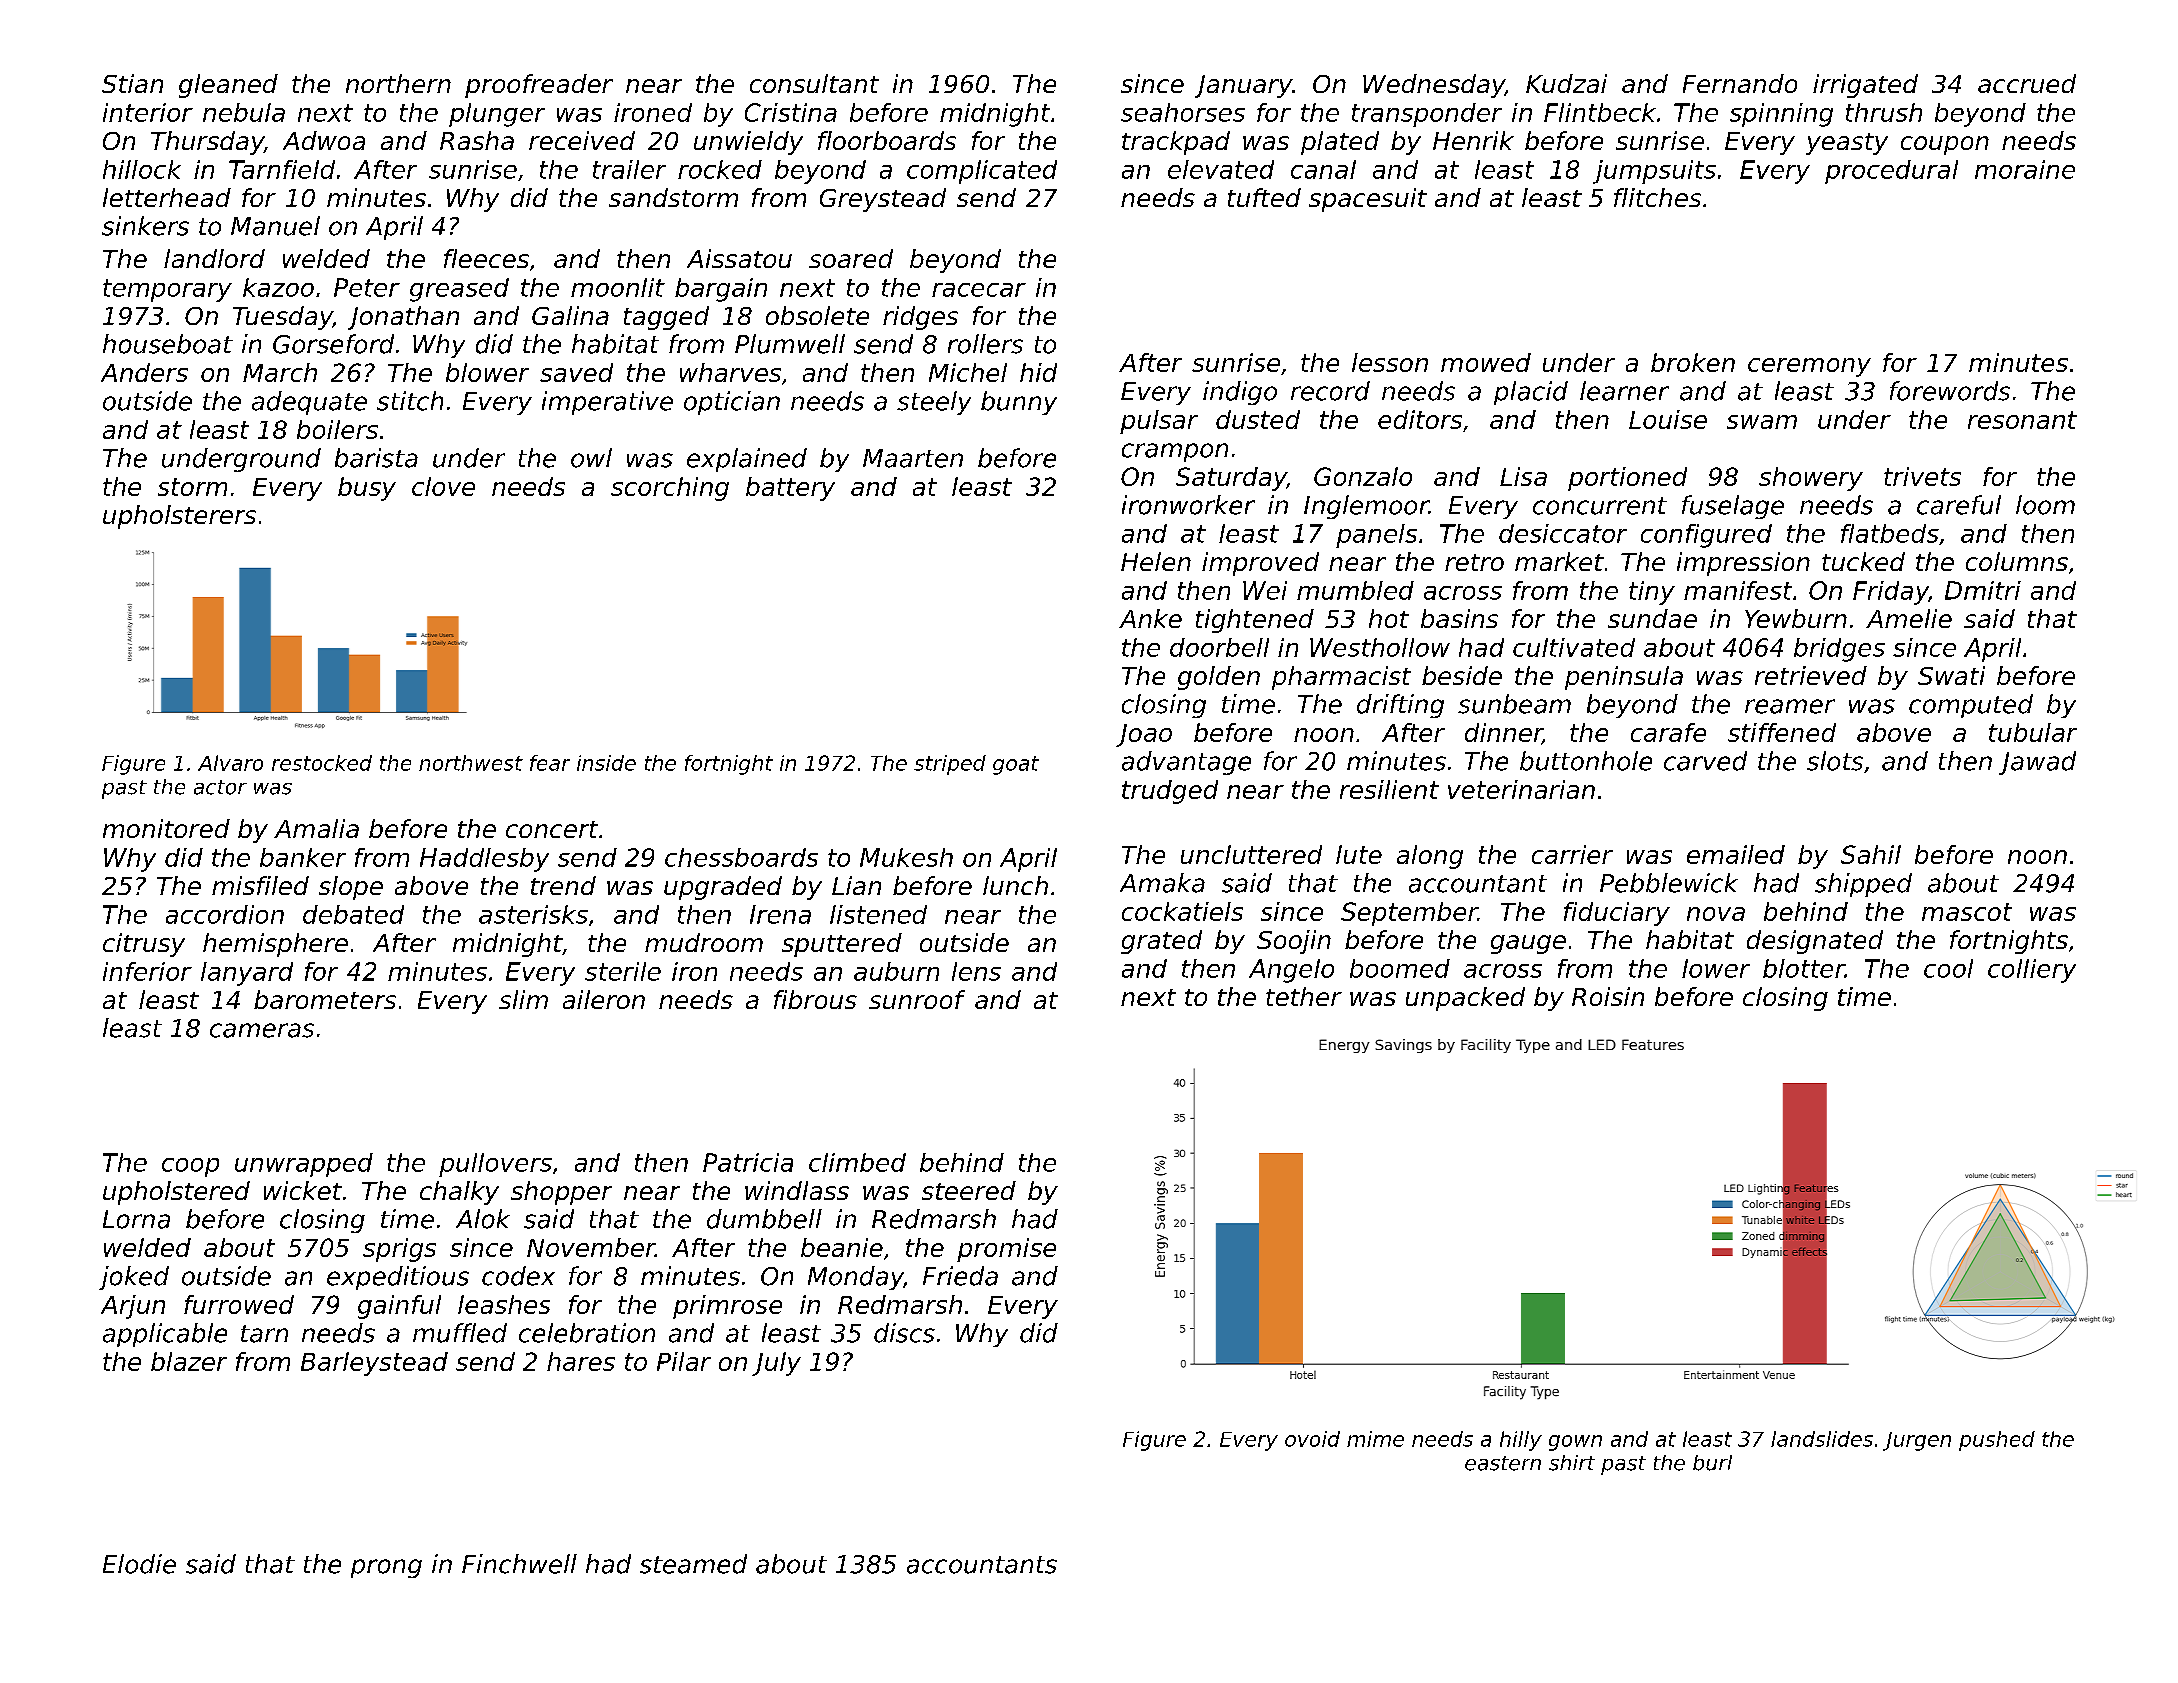 This image has width=2178, height=1683. I want to click on seahorses, so click(1183, 112).
